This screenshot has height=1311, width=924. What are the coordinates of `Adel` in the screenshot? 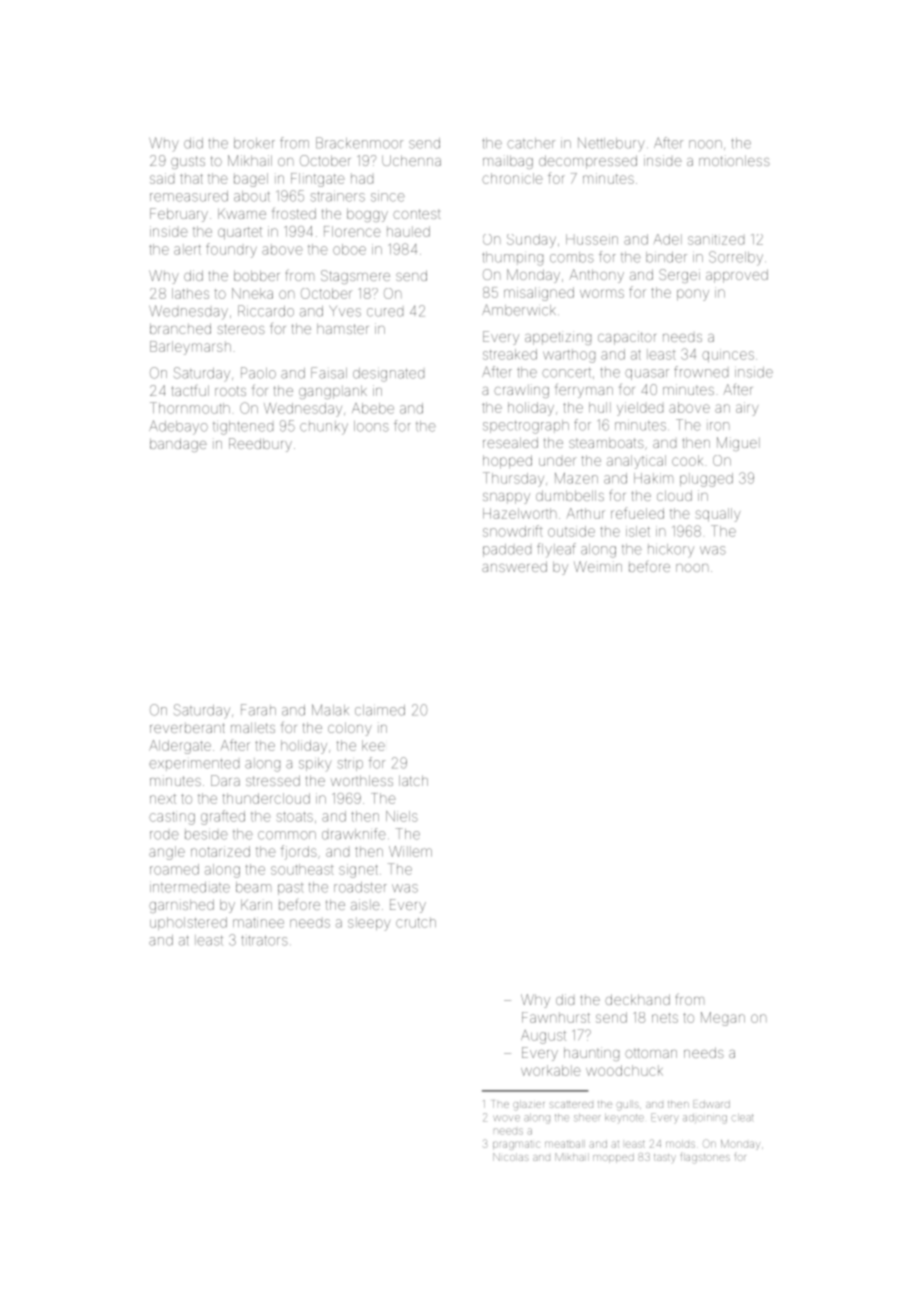 It's located at (668, 239).
